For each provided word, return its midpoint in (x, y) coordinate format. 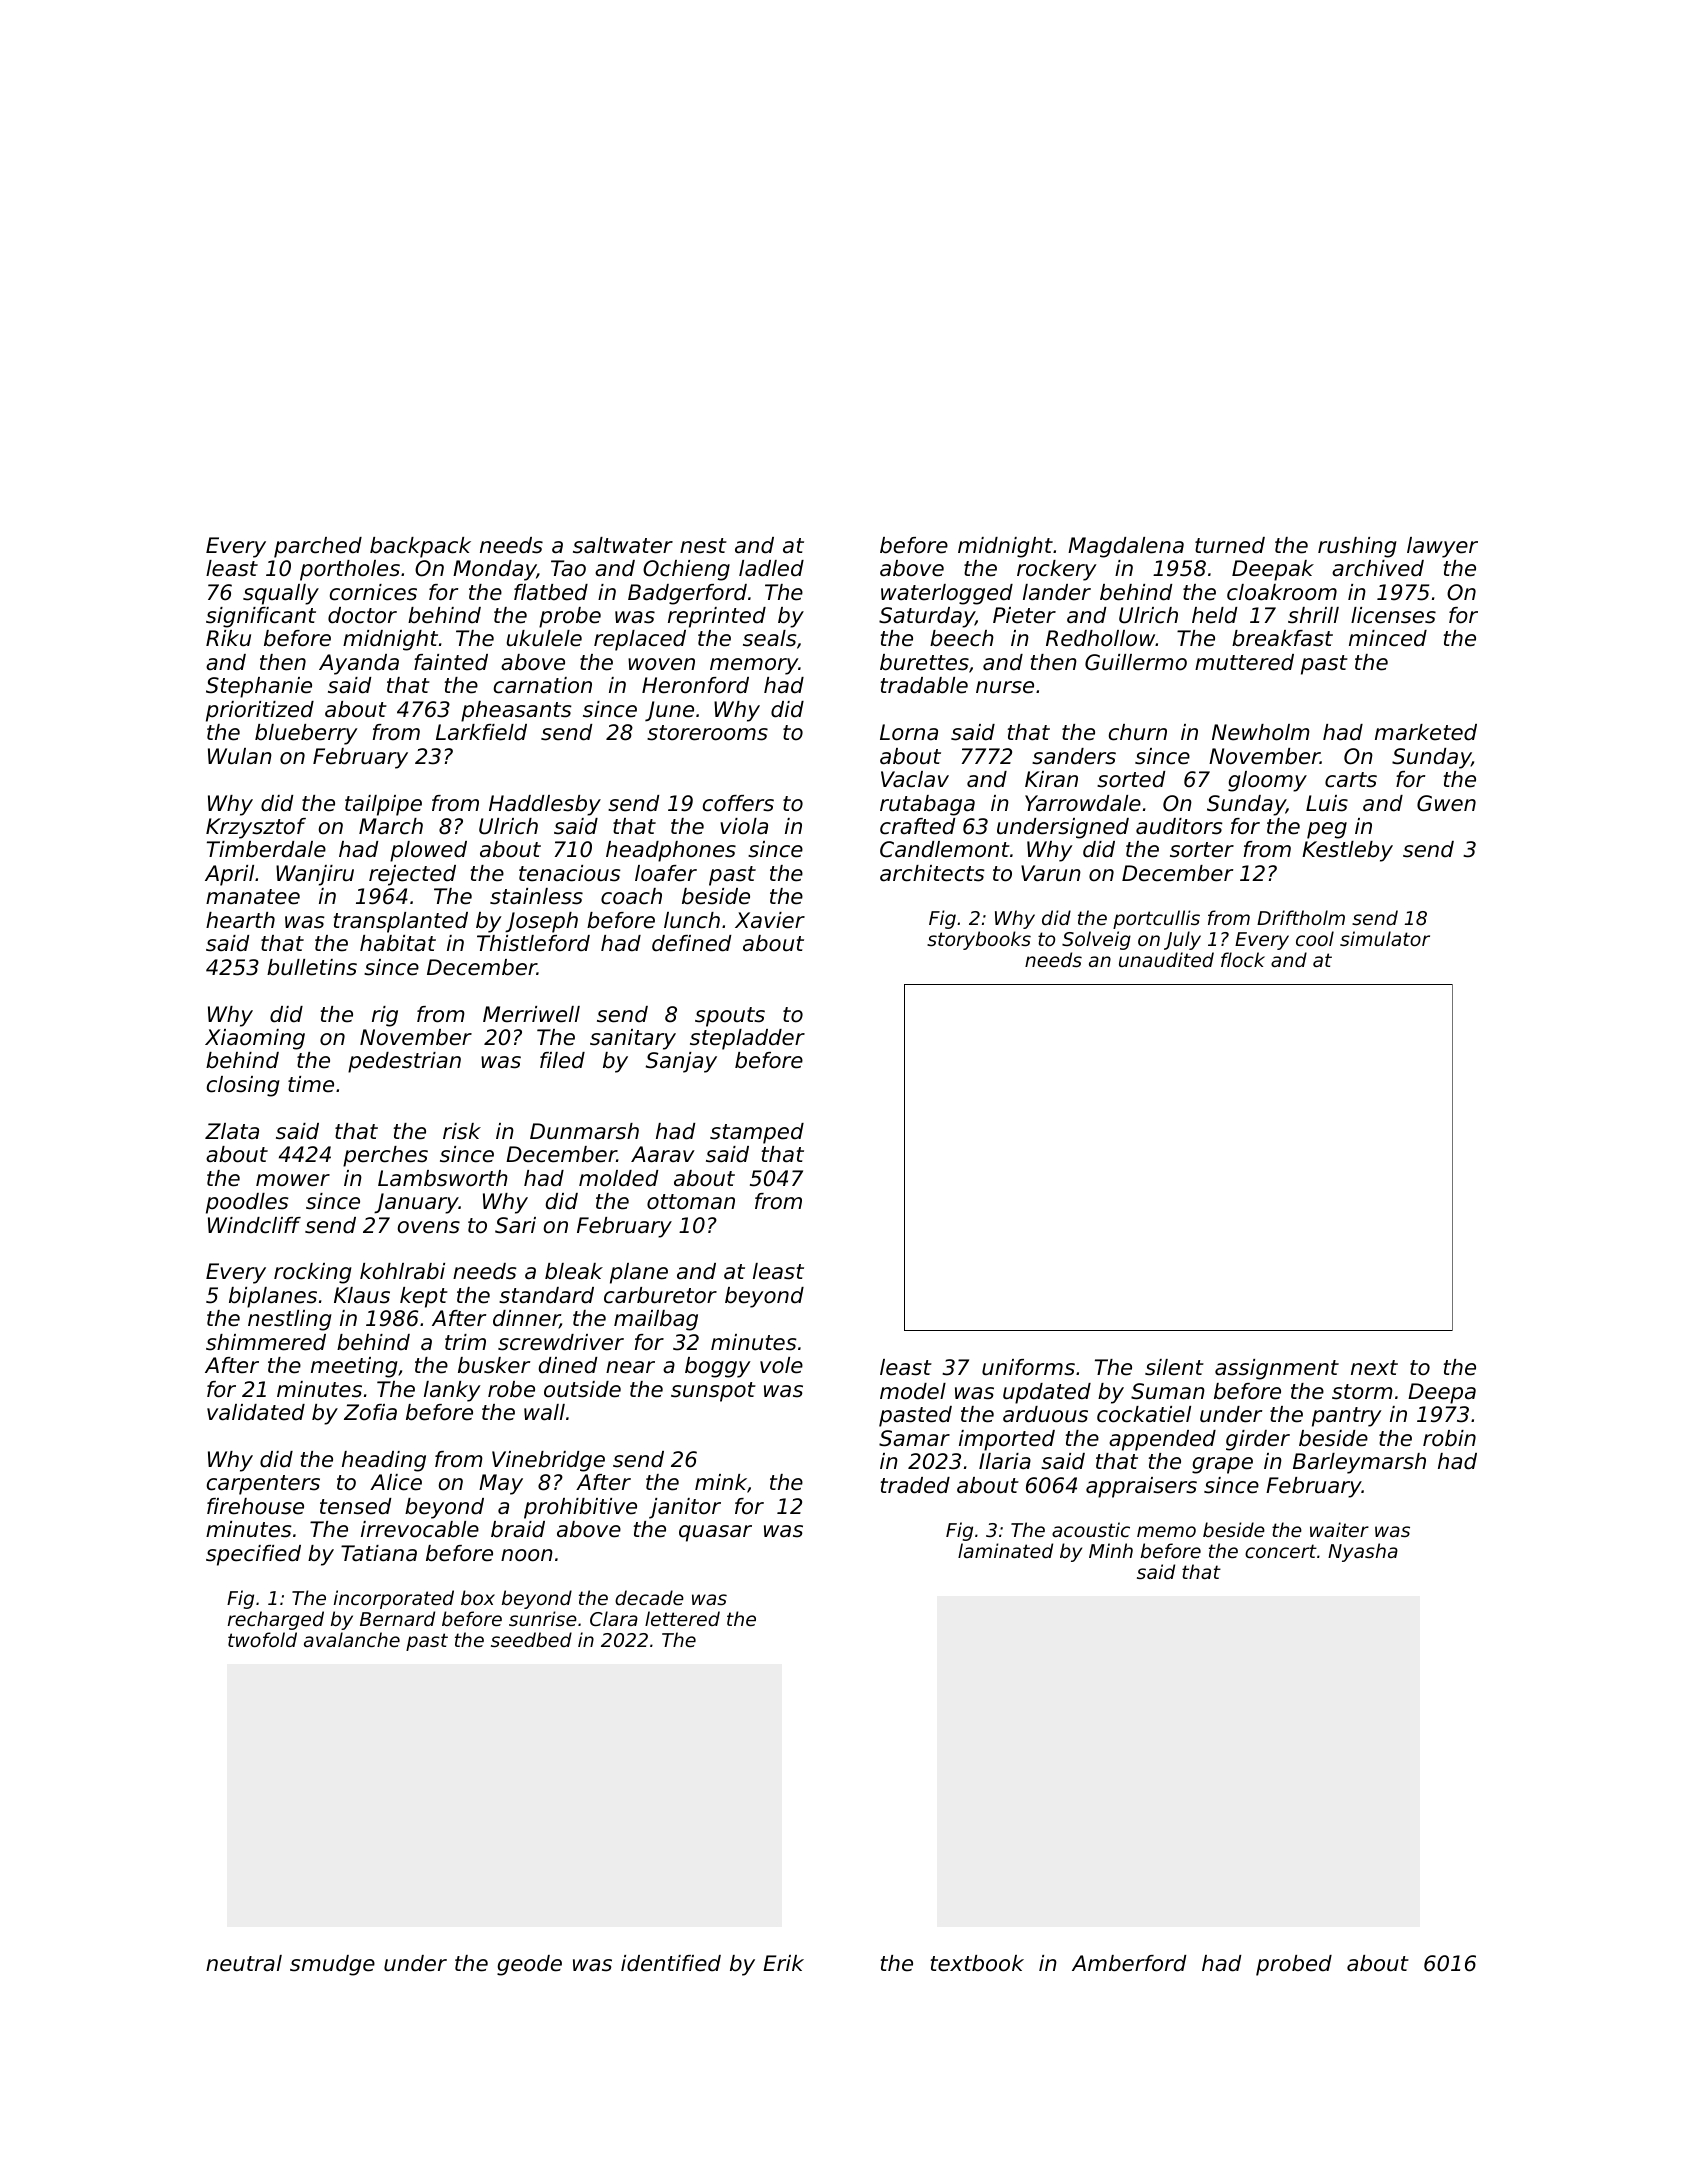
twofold (262, 1639)
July (1182, 940)
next (1374, 1368)
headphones (671, 851)
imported (1007, 1440)
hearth (240, 920)
